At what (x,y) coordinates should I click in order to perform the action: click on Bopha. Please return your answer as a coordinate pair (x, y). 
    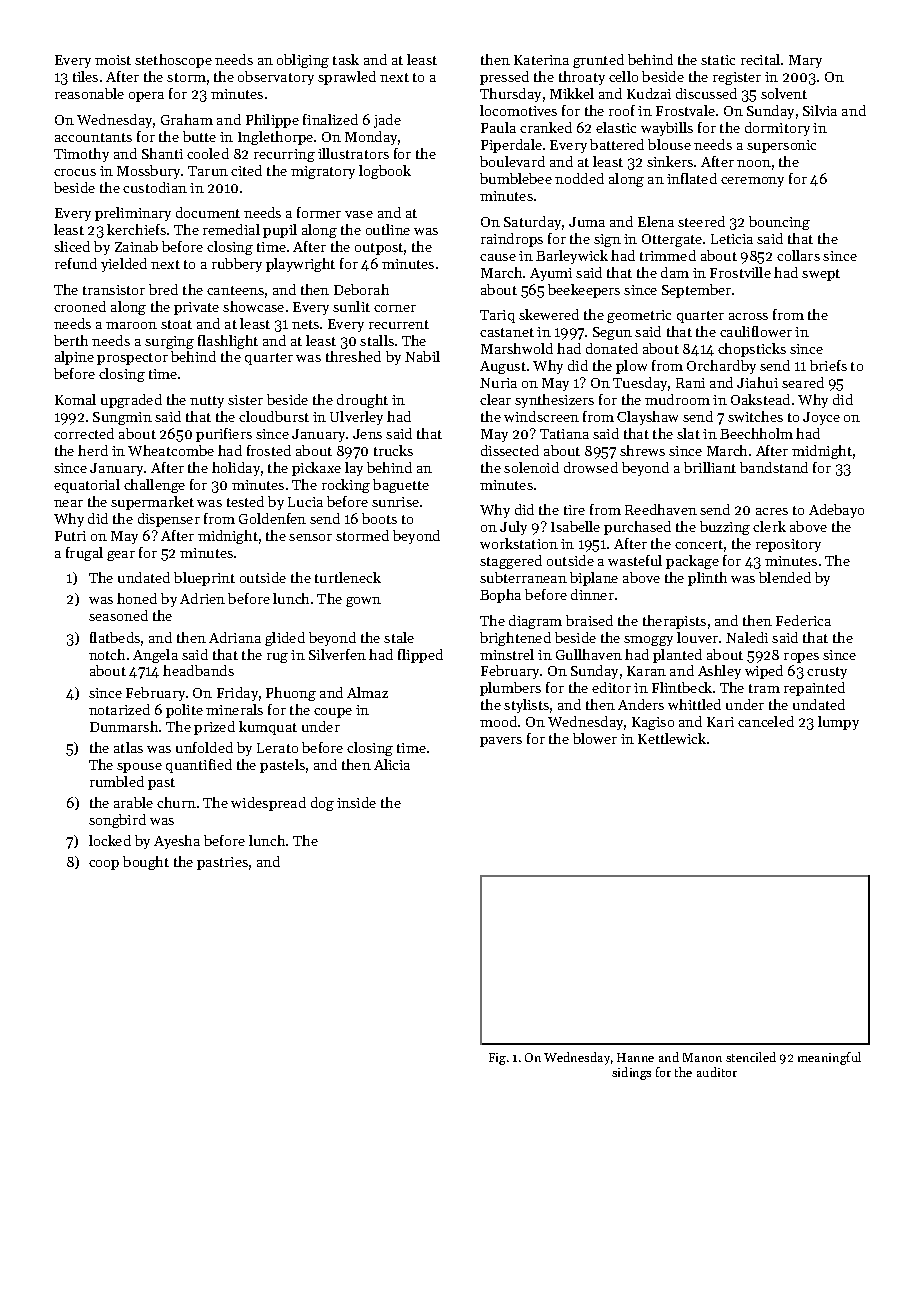
    Looking at the image, I should click on (500, 596).
